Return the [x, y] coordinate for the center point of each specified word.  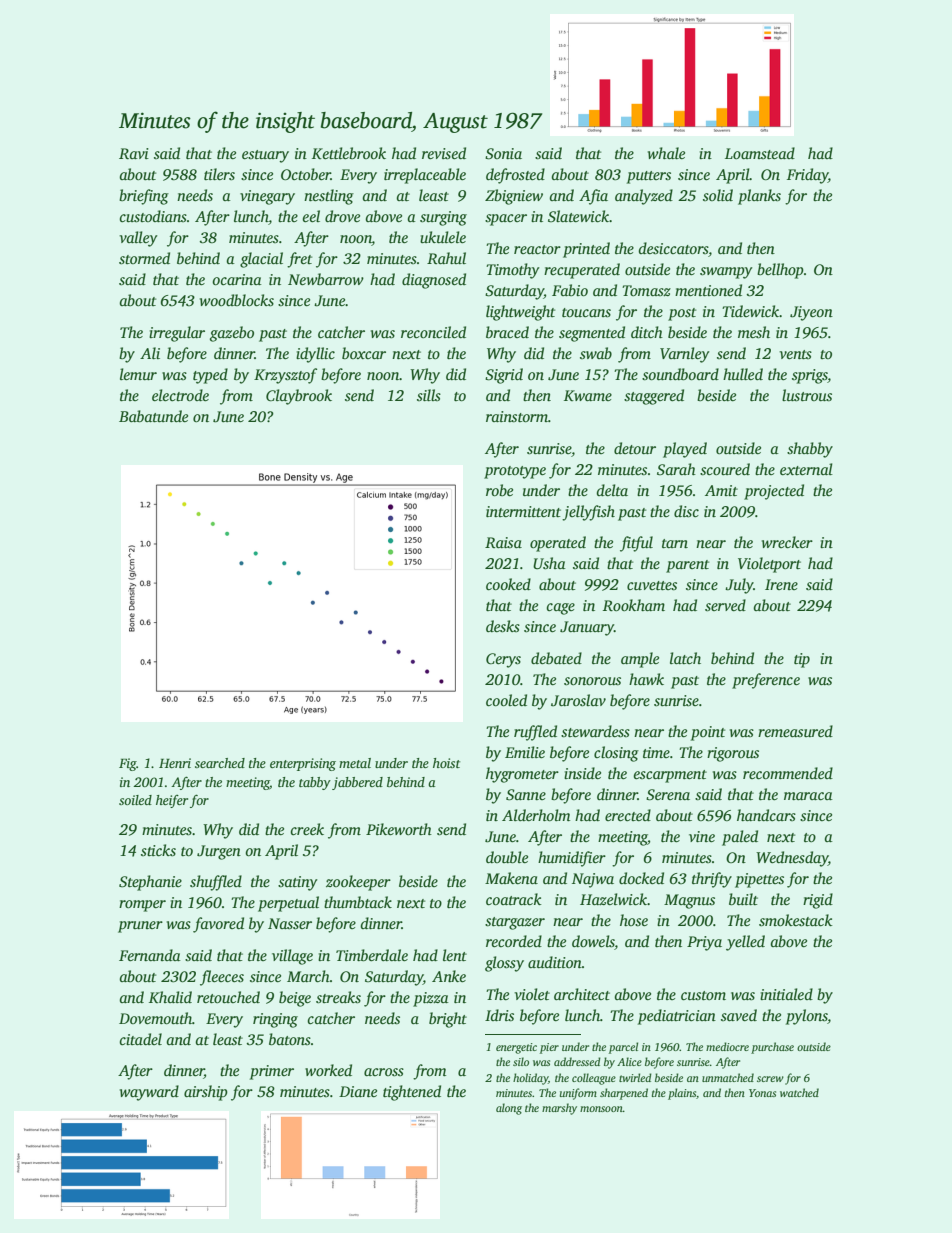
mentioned [708, 290]
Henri [175, 763]
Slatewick [579, 216]
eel [311, 216]
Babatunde [153, 416]
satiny [298, 883]
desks [503, 626]
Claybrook [299, 397]
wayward [149, 1093]
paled [740, 838]
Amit [721, 490]
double [507, 857]
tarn [675, 543]
